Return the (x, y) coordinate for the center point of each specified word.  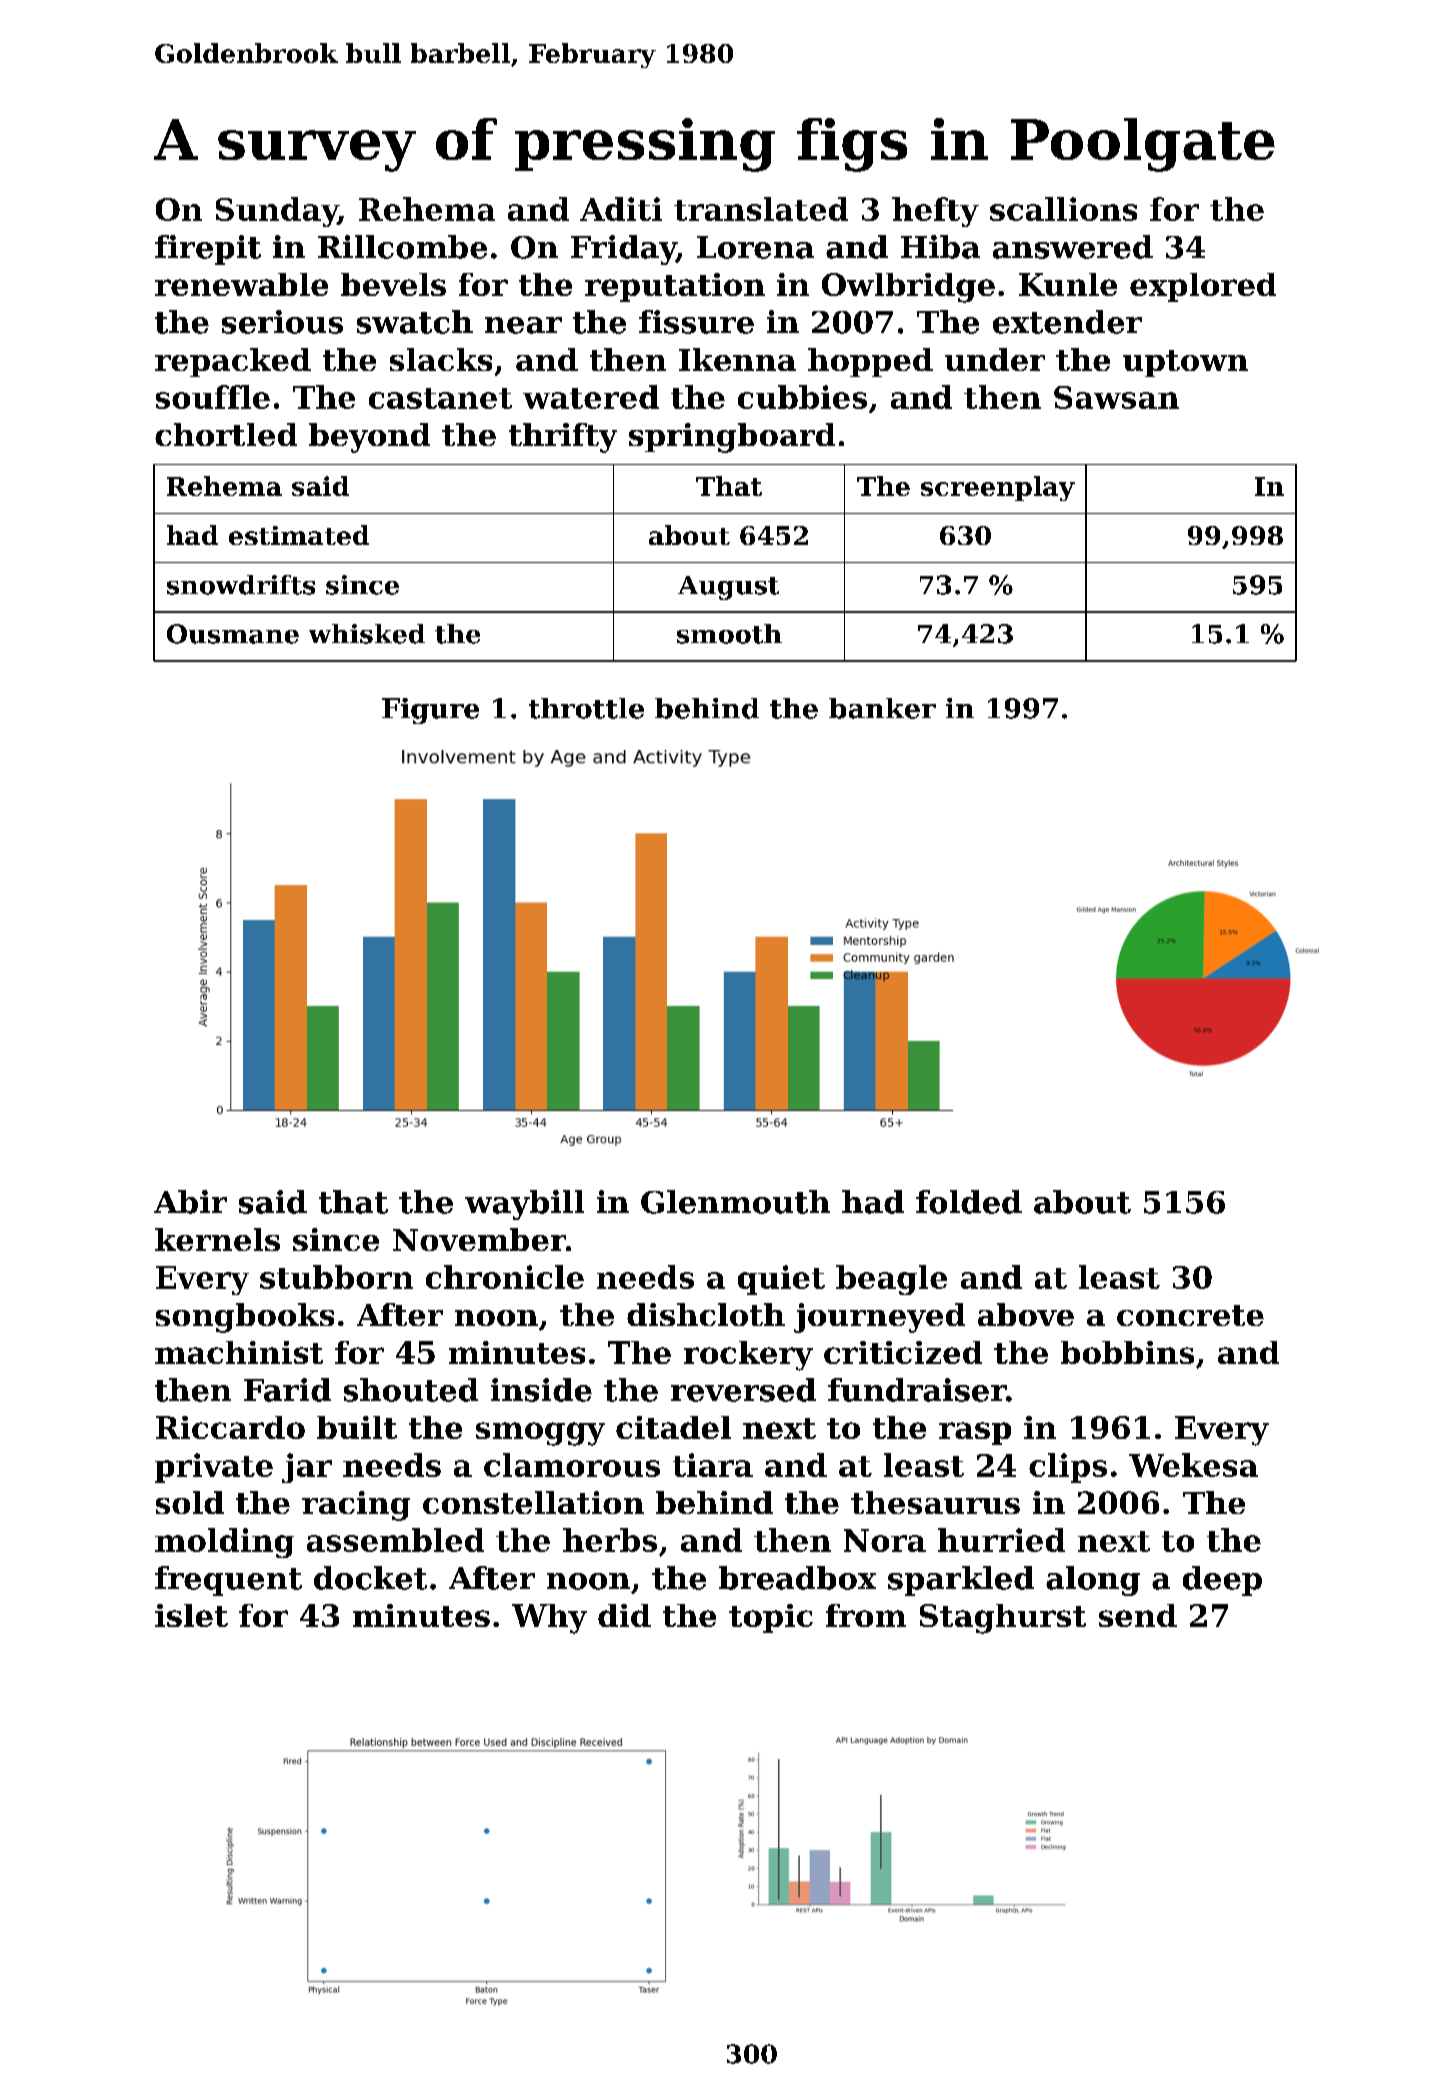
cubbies (802, 397)
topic (771, 1618)
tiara (713, 1465)
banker (882, 708)
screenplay (998, 488)
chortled (226, 434)
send (1138, 1615)
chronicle (505, 1277)
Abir (190, 1202)
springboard (732, 438)
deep (1222, 1581)
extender (1067, 322)
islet (191, 1615)
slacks (441, 359)
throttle (586, 708)
